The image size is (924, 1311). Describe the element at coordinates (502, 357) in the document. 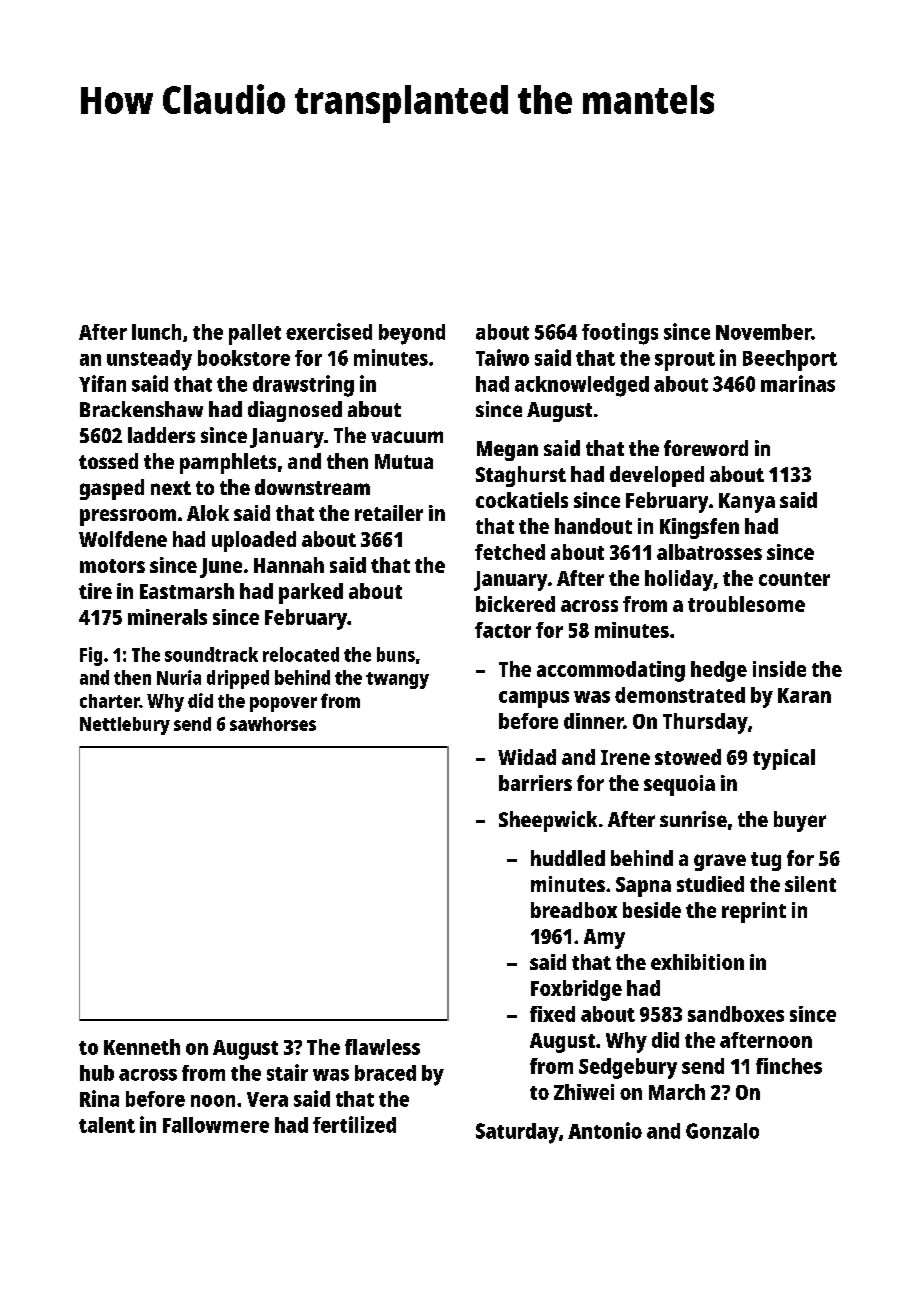

I see `Taiwo` at that location.
